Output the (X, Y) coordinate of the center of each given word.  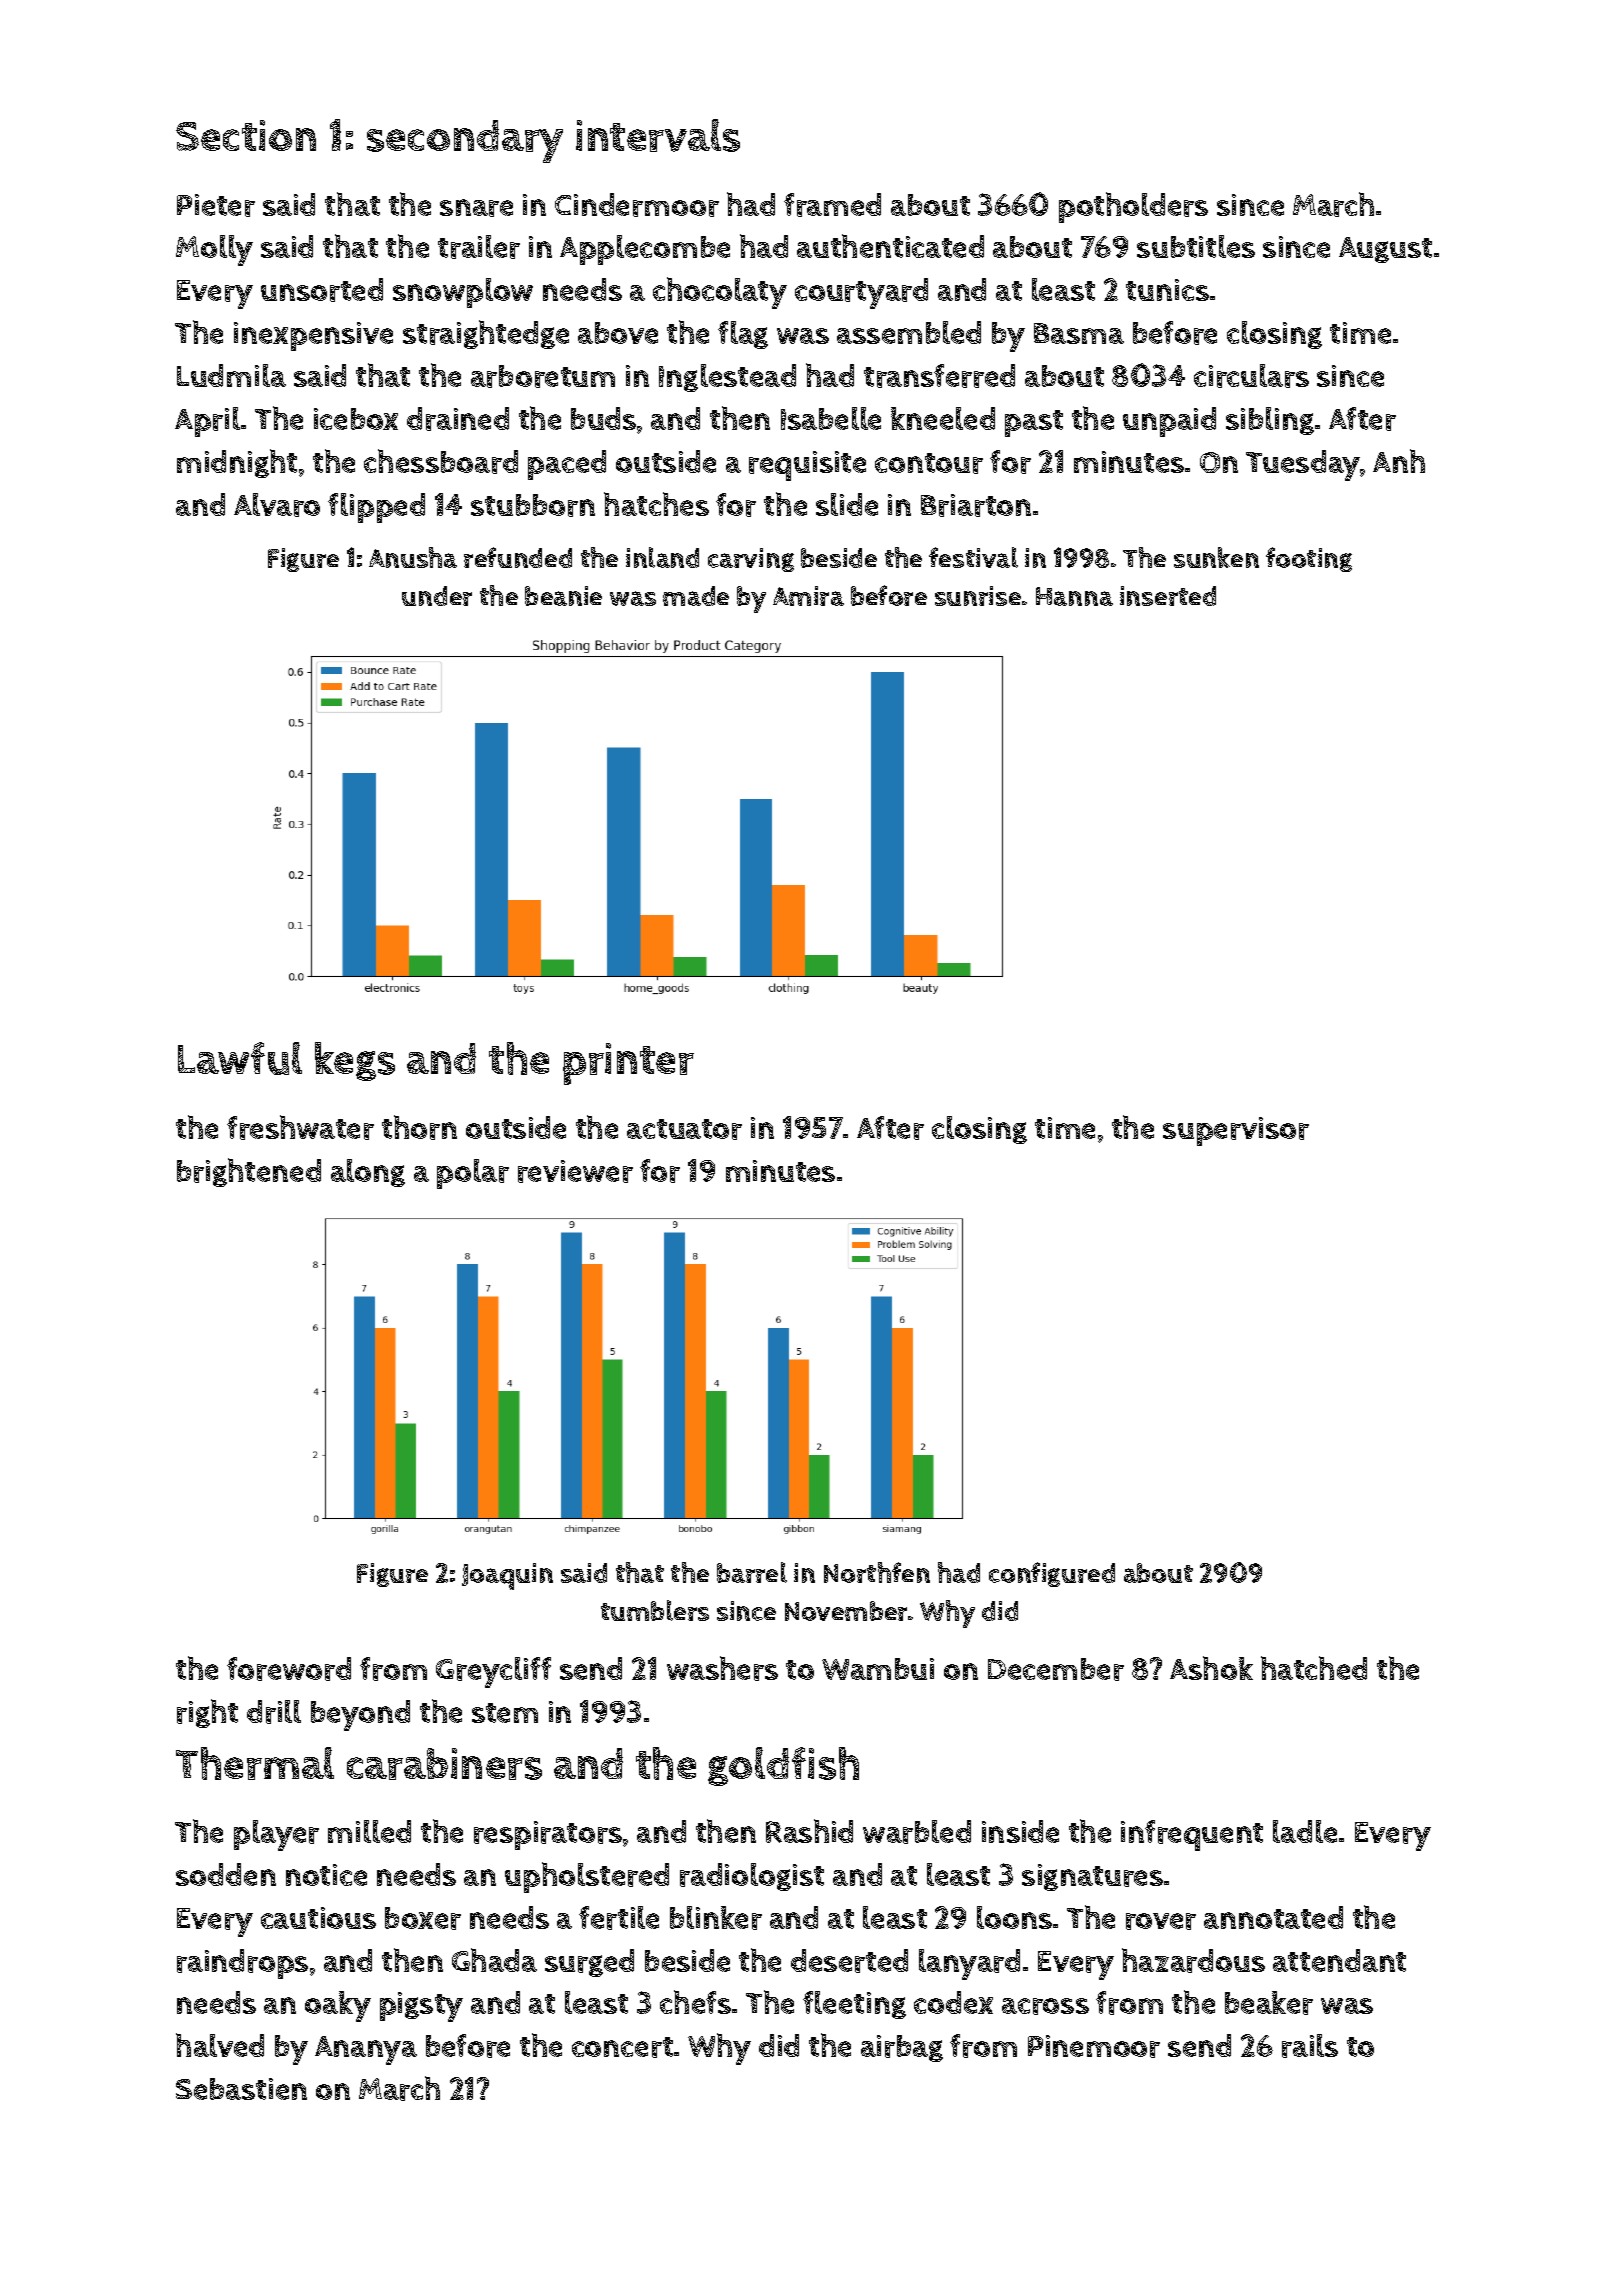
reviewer (575, 1171)
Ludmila (231, 375)
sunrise (978, 596)
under (437, 596)
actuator (684, 1129)
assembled (909, 332)
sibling (1270, 421)
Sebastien (241, 2089)
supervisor (1236, 1131)
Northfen (877, 1572)
